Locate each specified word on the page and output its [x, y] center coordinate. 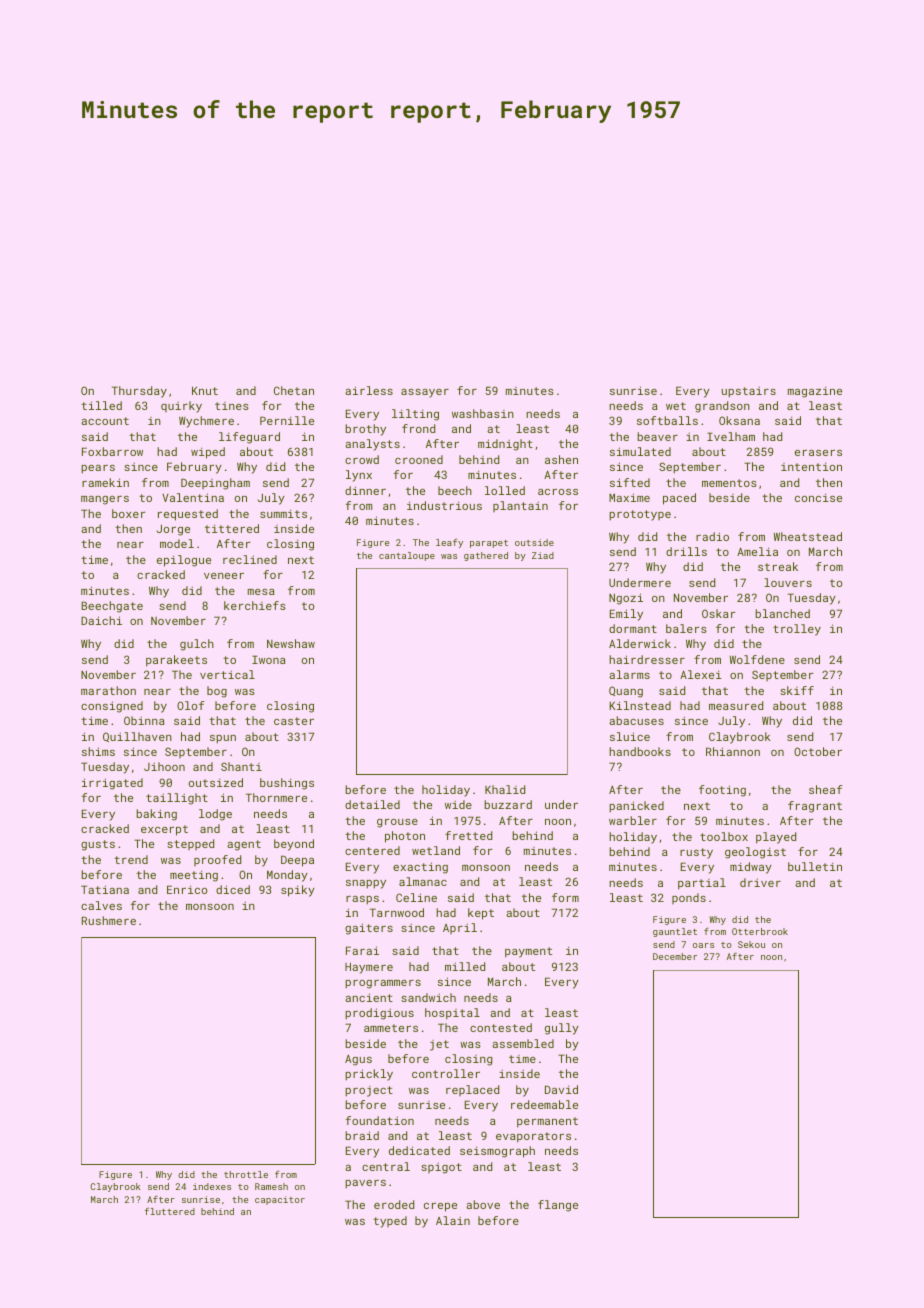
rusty [696, 853]
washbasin [483, 413]
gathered [486, 556]
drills [686, 551]
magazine [815, 392]
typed [390, 1222]
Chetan [294, 390]
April [460, 928]
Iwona [269, 659]
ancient [369, 997]
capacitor [280, 1200]
